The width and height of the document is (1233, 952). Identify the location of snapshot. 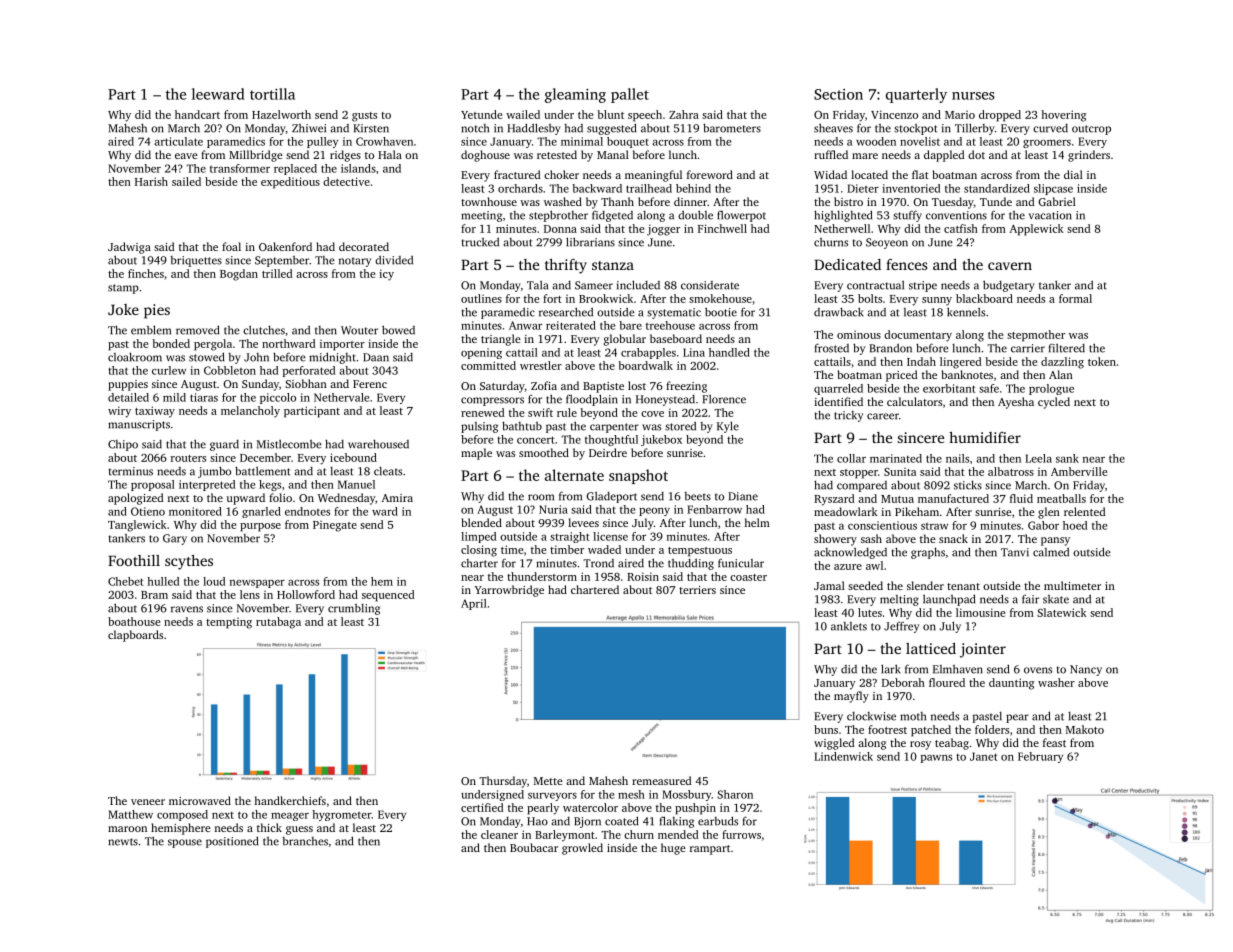
(638, 476).
